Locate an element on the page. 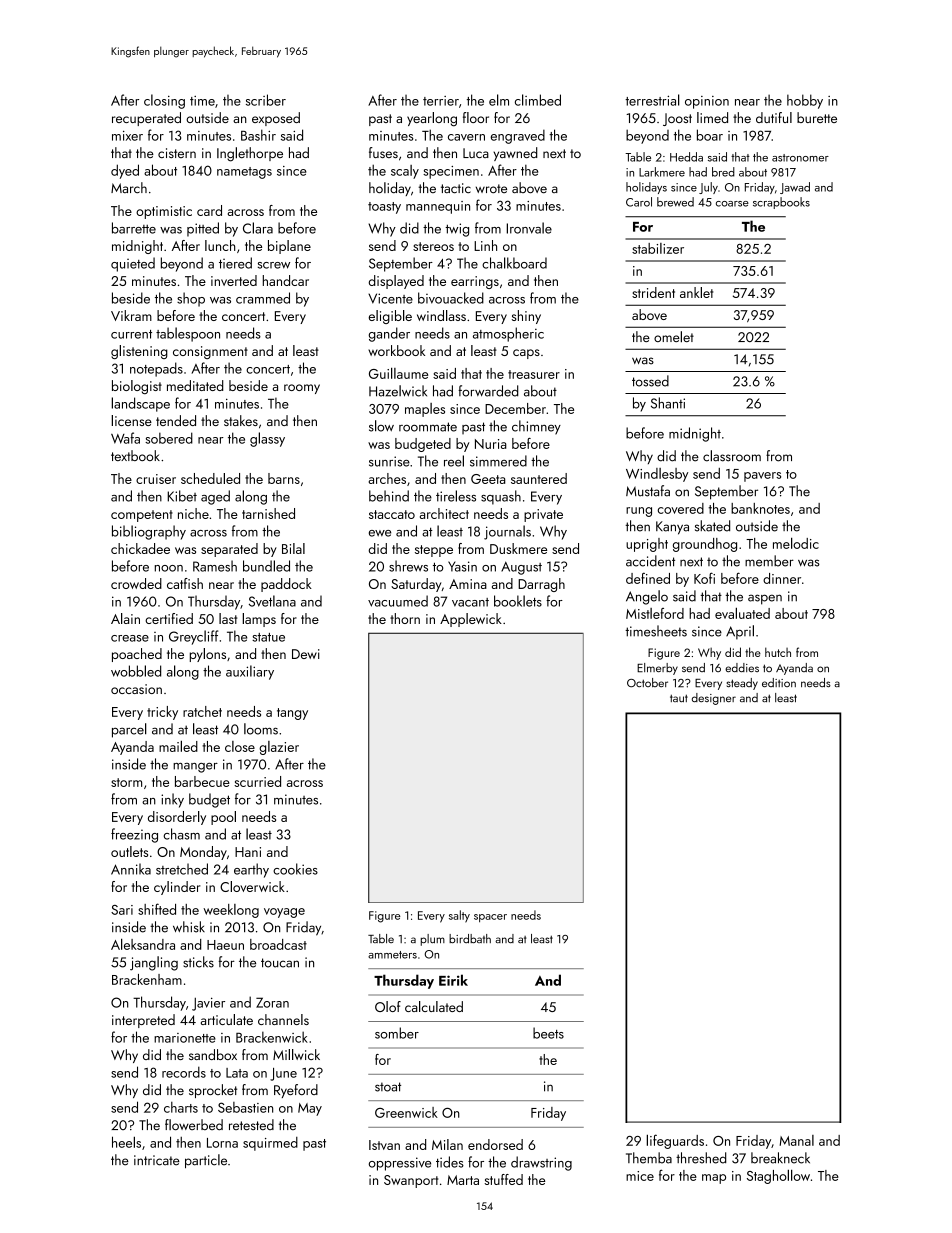  intricate is located at coordinates (157, 1160).
